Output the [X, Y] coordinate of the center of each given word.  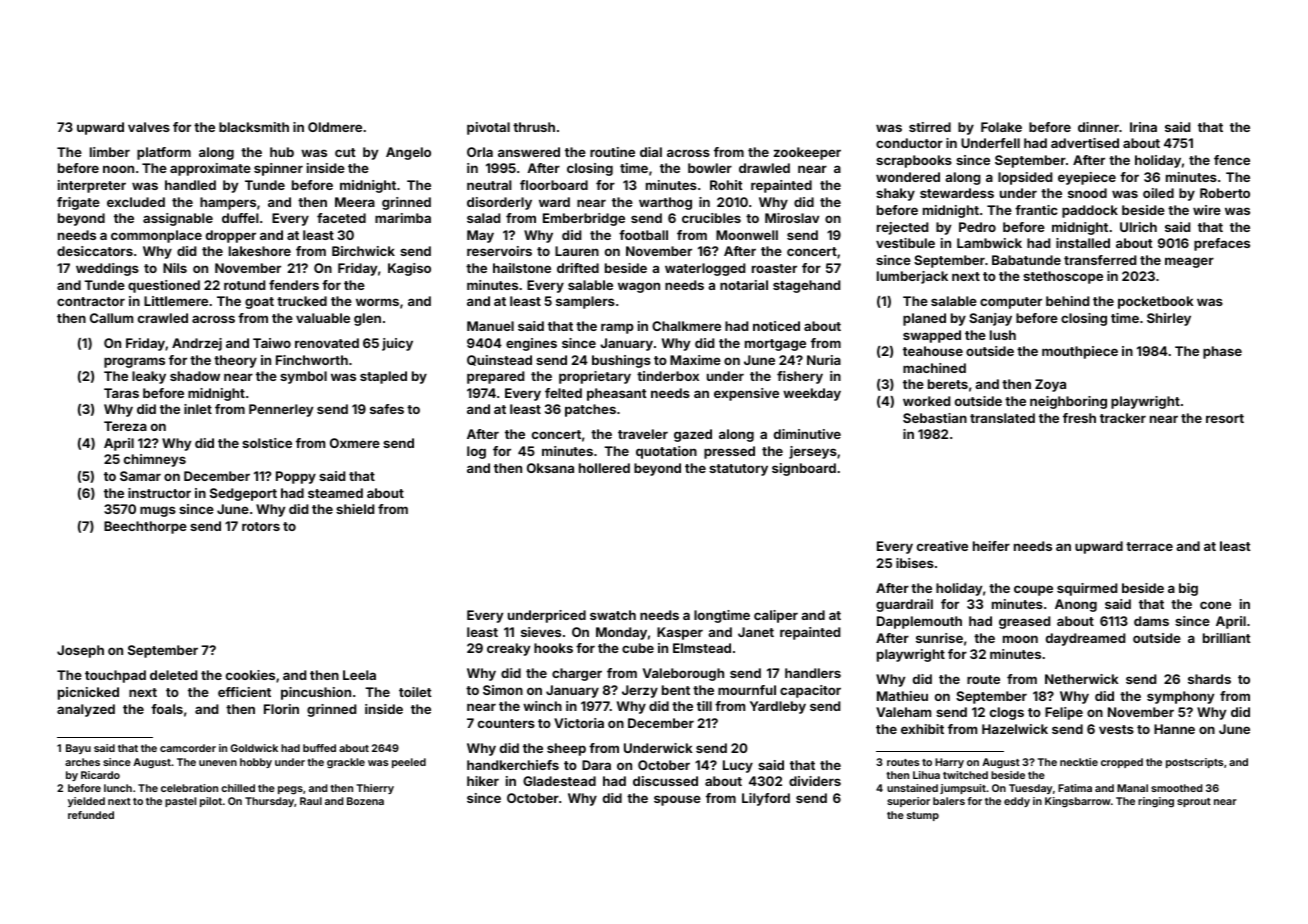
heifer [991, 546]
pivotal [488, 128]
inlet [198, 409]
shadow [195, 376]
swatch [613, 615]
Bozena [365, 801]
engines [531, 344]
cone [1215, 605]
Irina [1143, 127]
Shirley [1169, 319]
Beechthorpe [145, 527]
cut [345, 152]
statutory [738, 470]
